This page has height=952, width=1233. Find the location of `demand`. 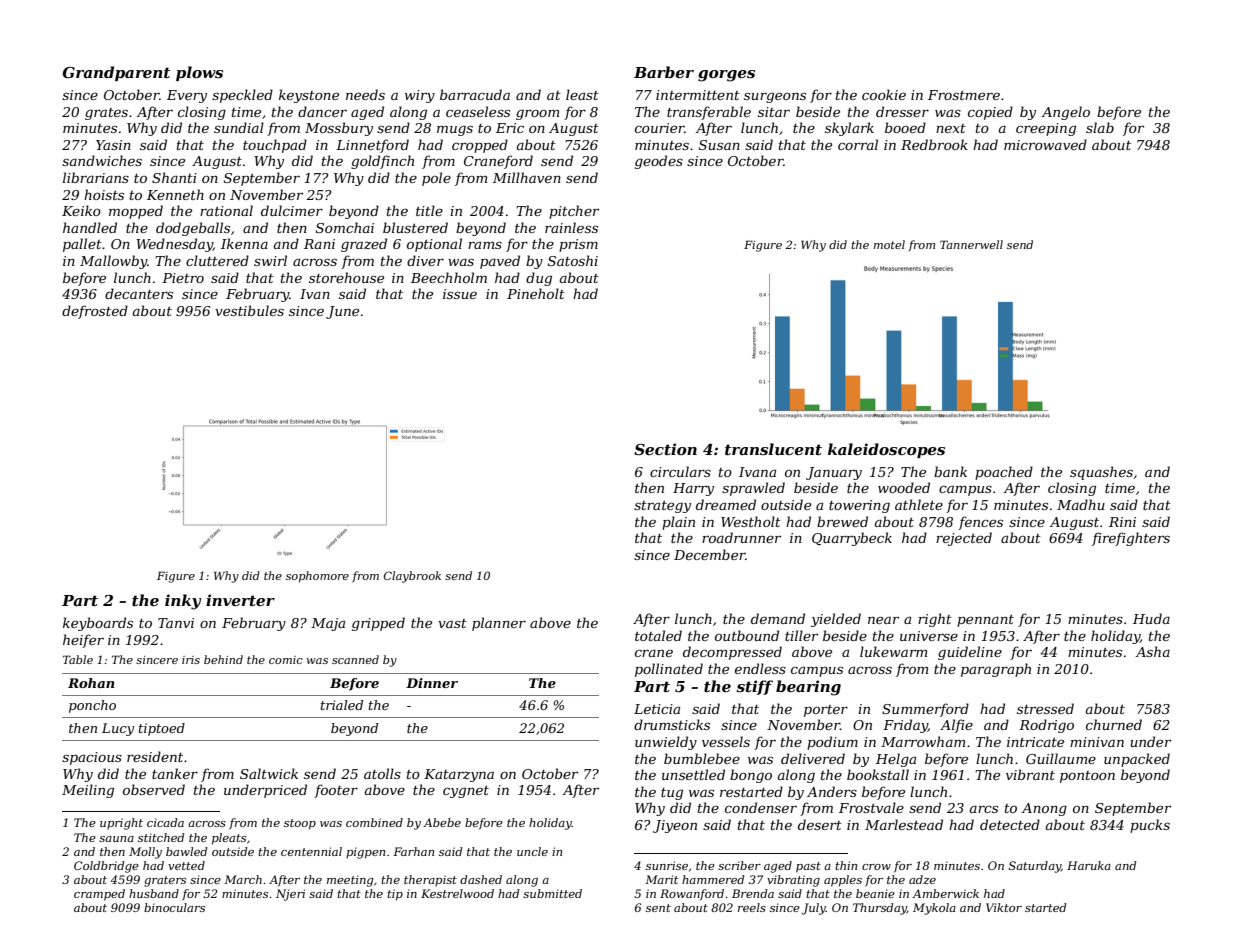

demand is located at coordinates (778, 618).
